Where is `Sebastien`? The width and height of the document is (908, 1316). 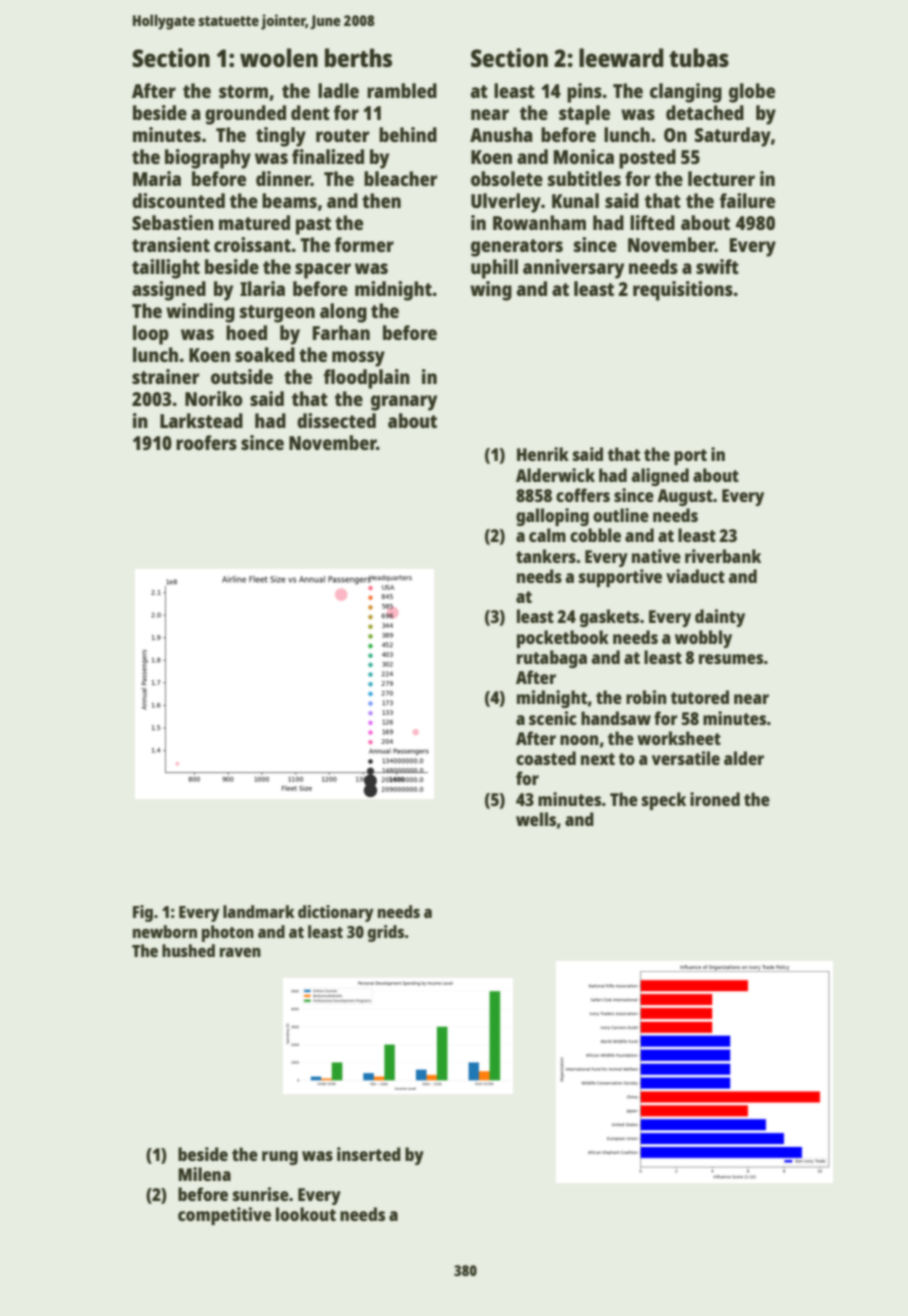 Sebastien is located at coordinates (173, 222).
